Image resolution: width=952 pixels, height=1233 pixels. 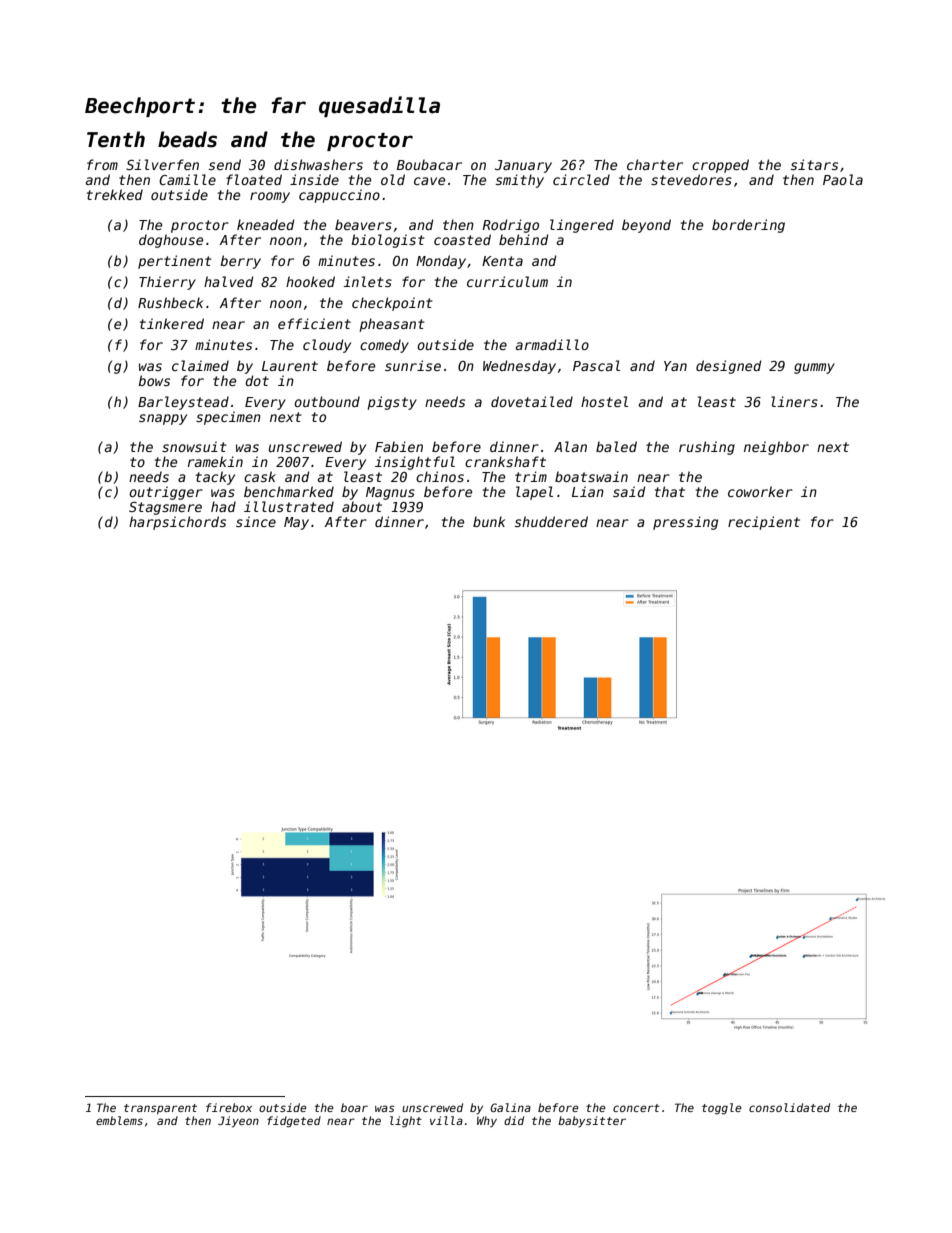 What do you see at coordinates (119, 1120) in the page?
I see `emblems` at bounding box center [119, 1120].
